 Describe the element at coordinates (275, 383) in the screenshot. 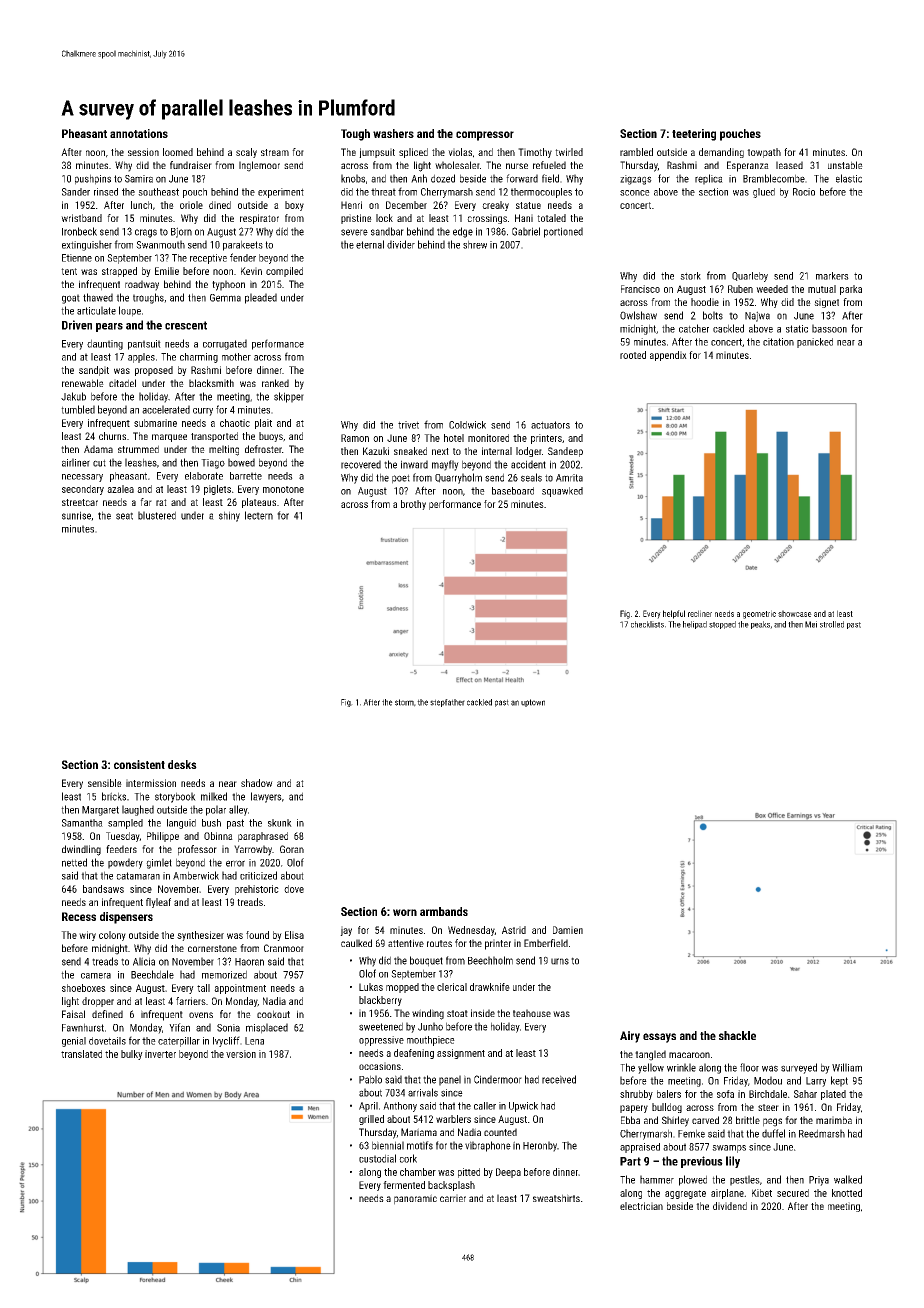

I see `ranked` at that location.
